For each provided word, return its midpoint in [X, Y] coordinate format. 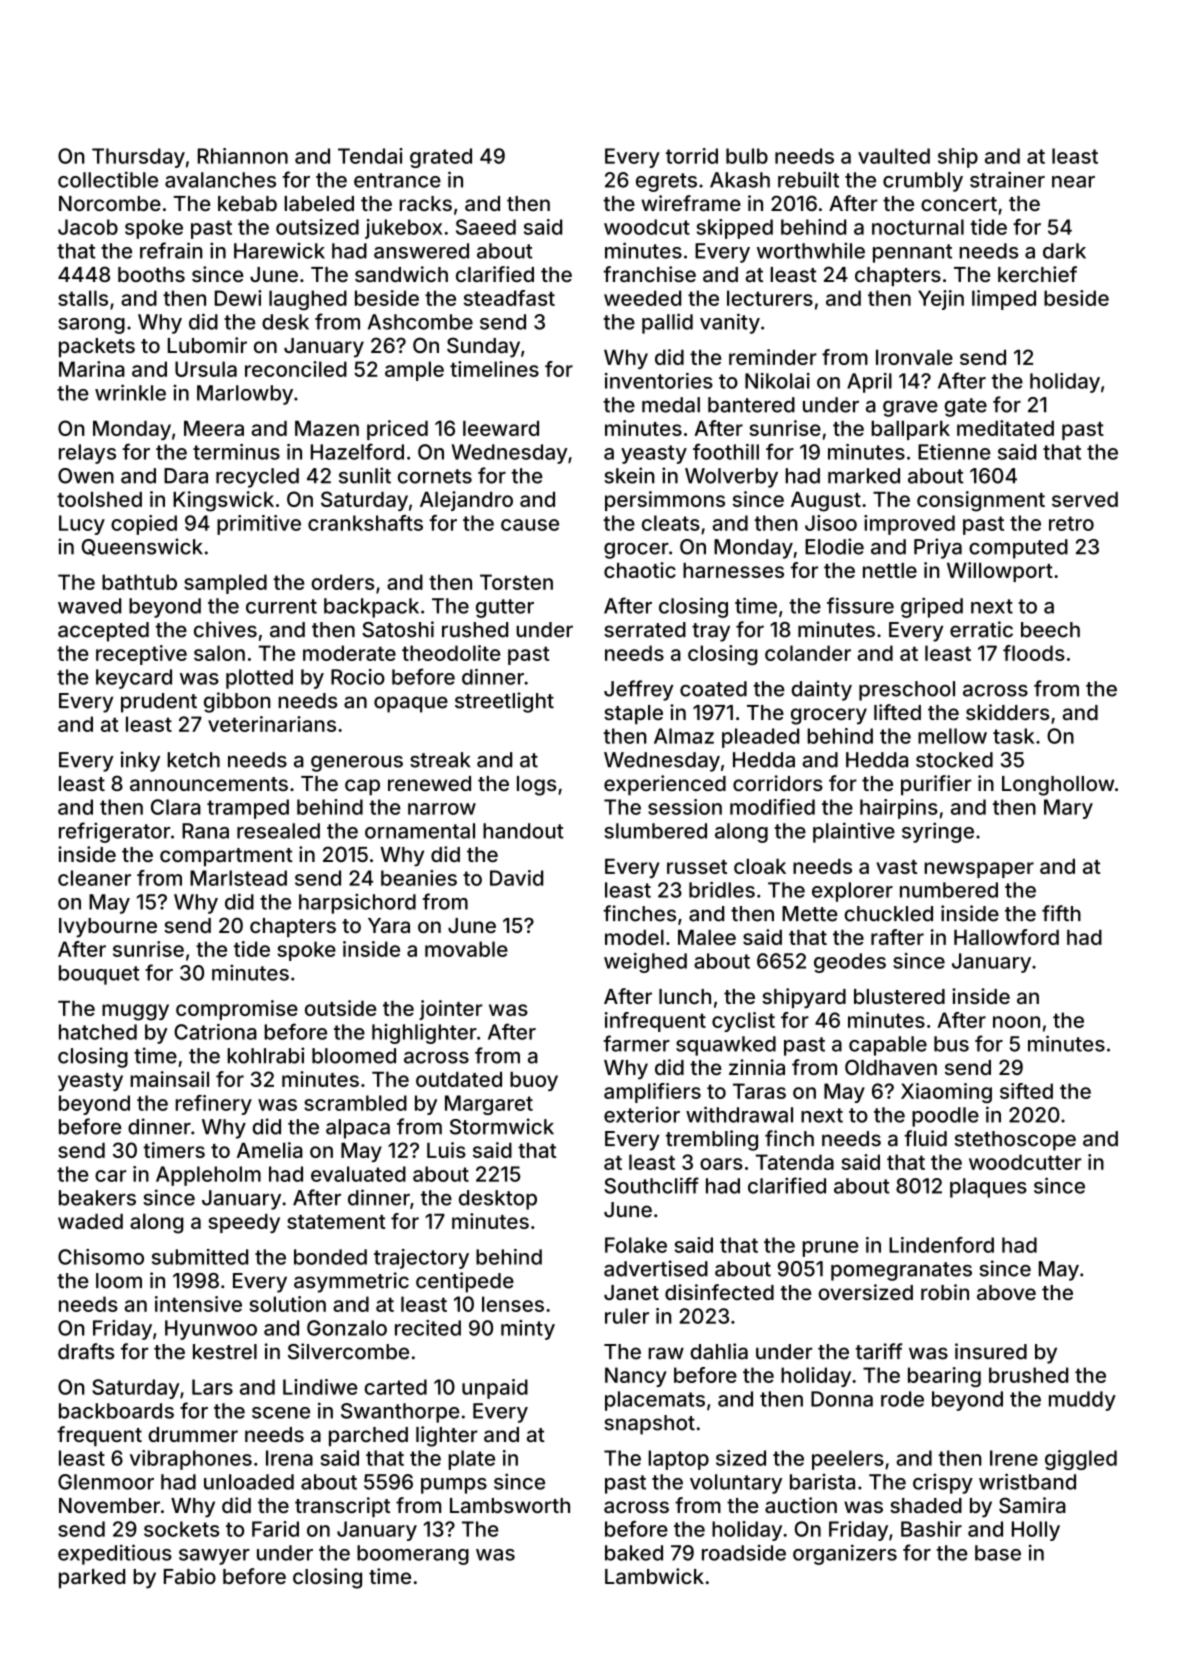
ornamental [420, 831]
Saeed [486, 227]
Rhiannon [243, 156]
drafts [86, 1351]
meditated [1005, 428]
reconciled [296, 369]
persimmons [665, 501]
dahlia [719, 1351]
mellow [952, 736]
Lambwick [654, 1576]
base [998, 1553]
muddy [1082, 1401]
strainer [1007, 179]
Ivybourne [108, 928]
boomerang [413, 1555]
